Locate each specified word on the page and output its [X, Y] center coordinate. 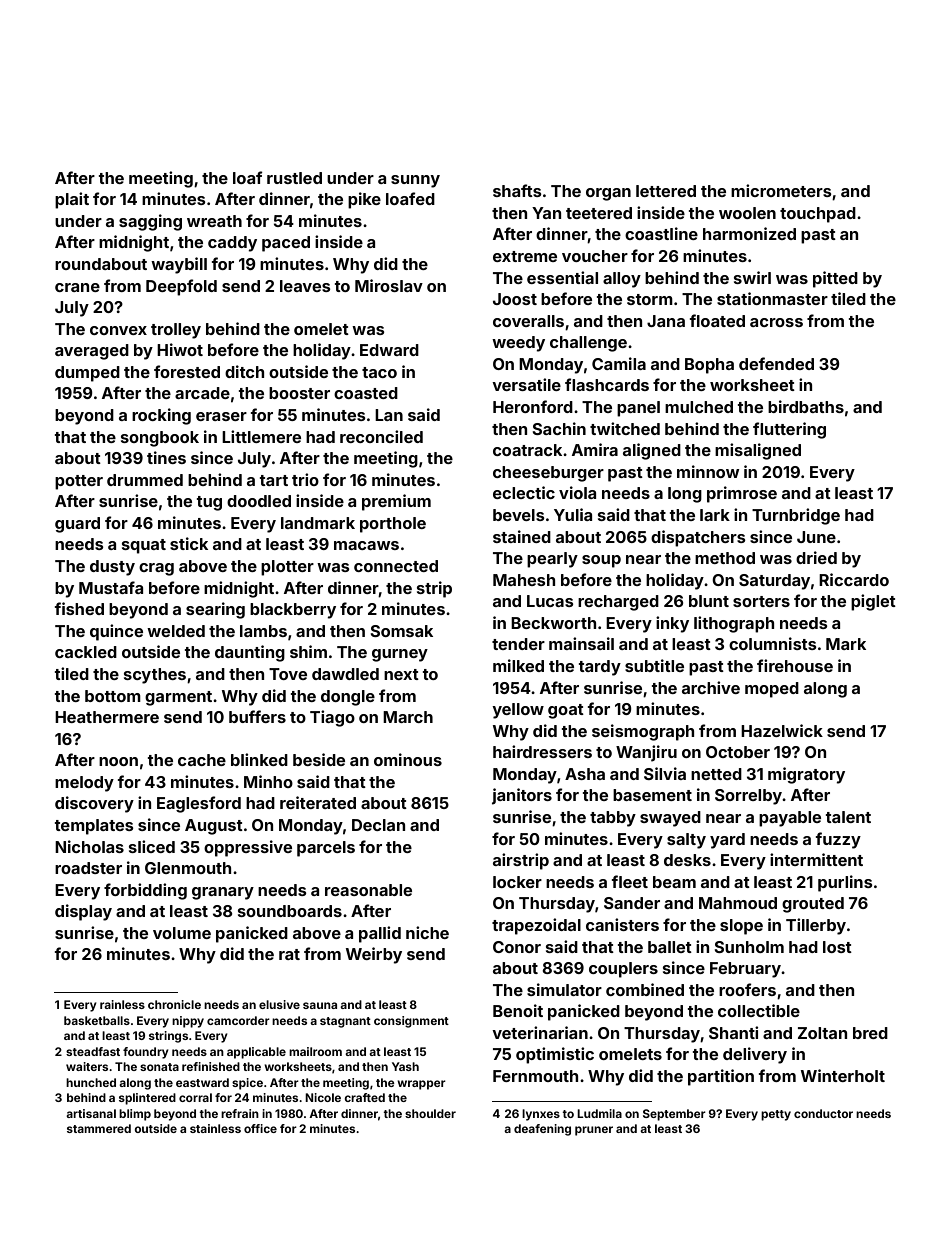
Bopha [709, 366]
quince [116, 632]
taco [379, 372]
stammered [99, 1128]
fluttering [789, 430]
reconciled [381, 436]
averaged [92, 352]
